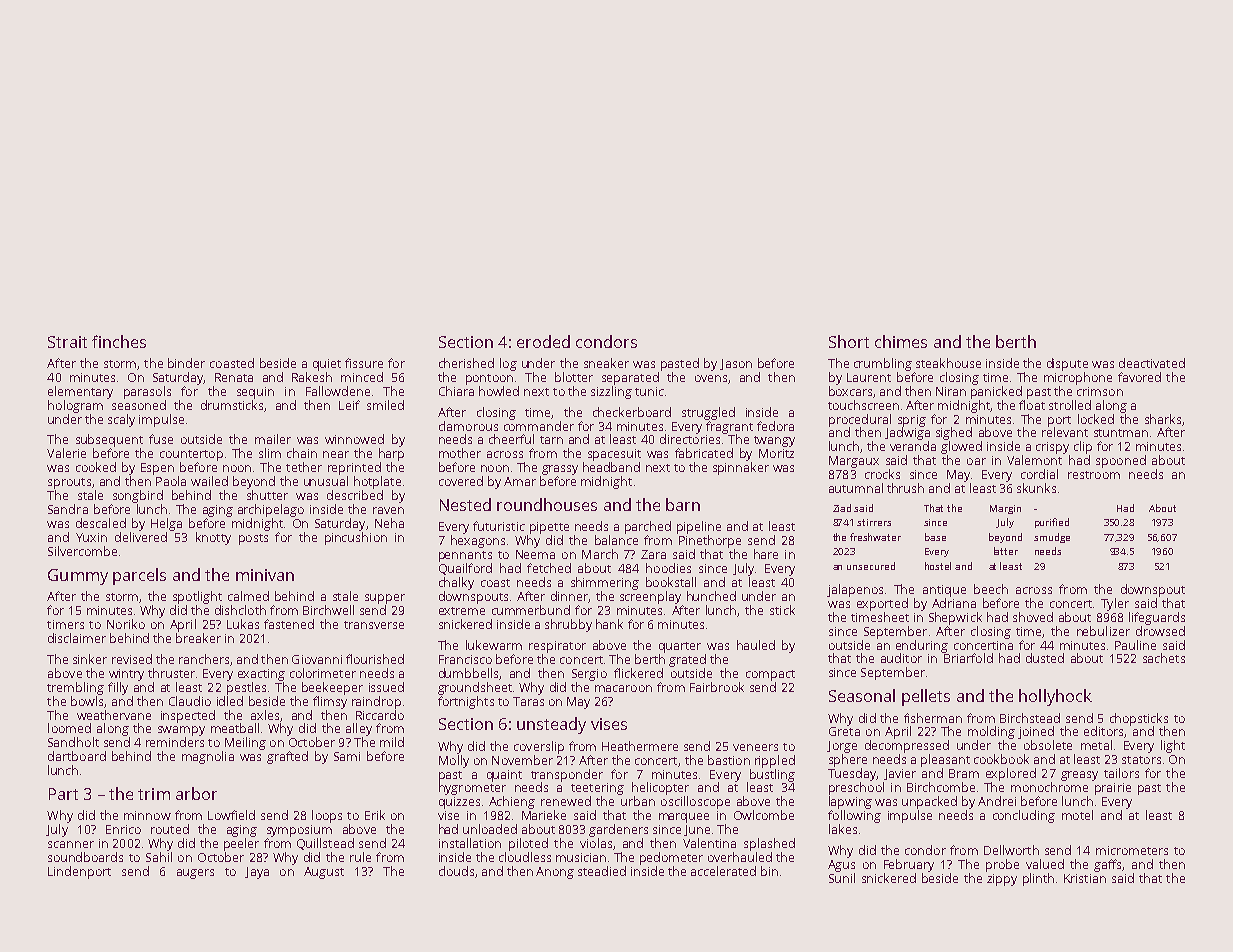 Image resolution: width=1233 pixels, height=952 pixels. I want to click on plinth, so click(1038, 879).
